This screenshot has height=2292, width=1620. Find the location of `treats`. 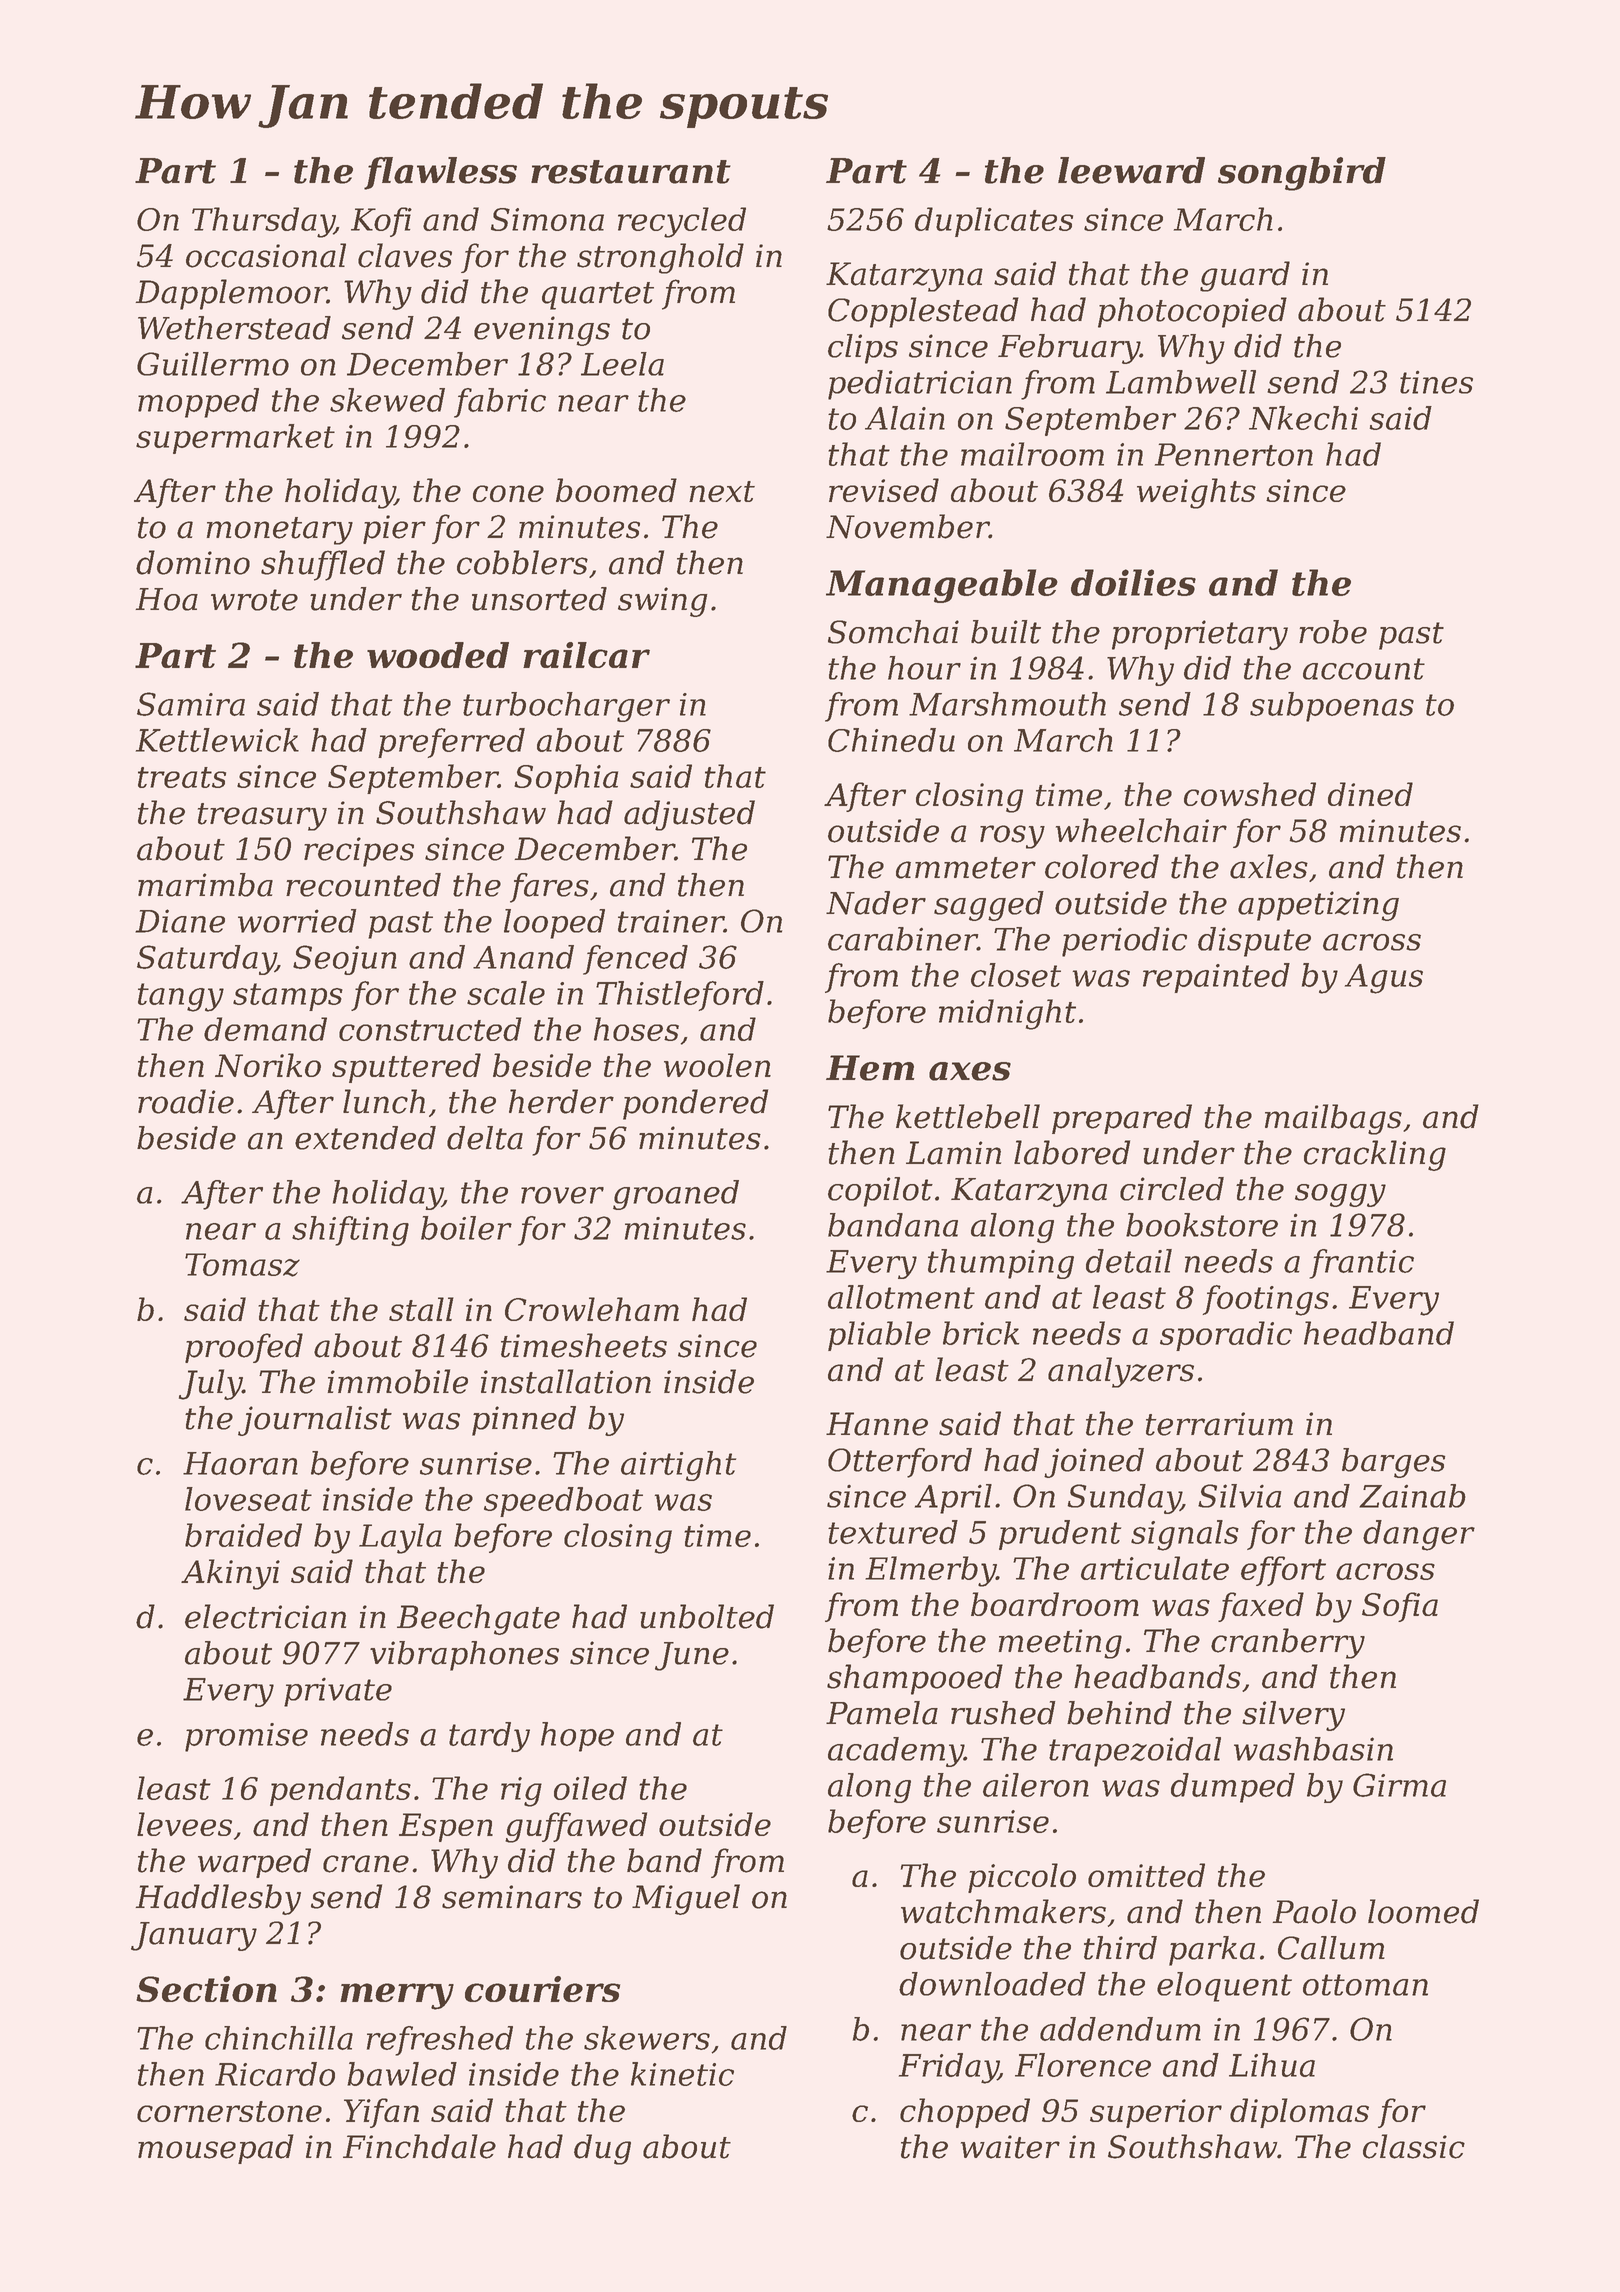

treats is located at coordinates (182, 777).
